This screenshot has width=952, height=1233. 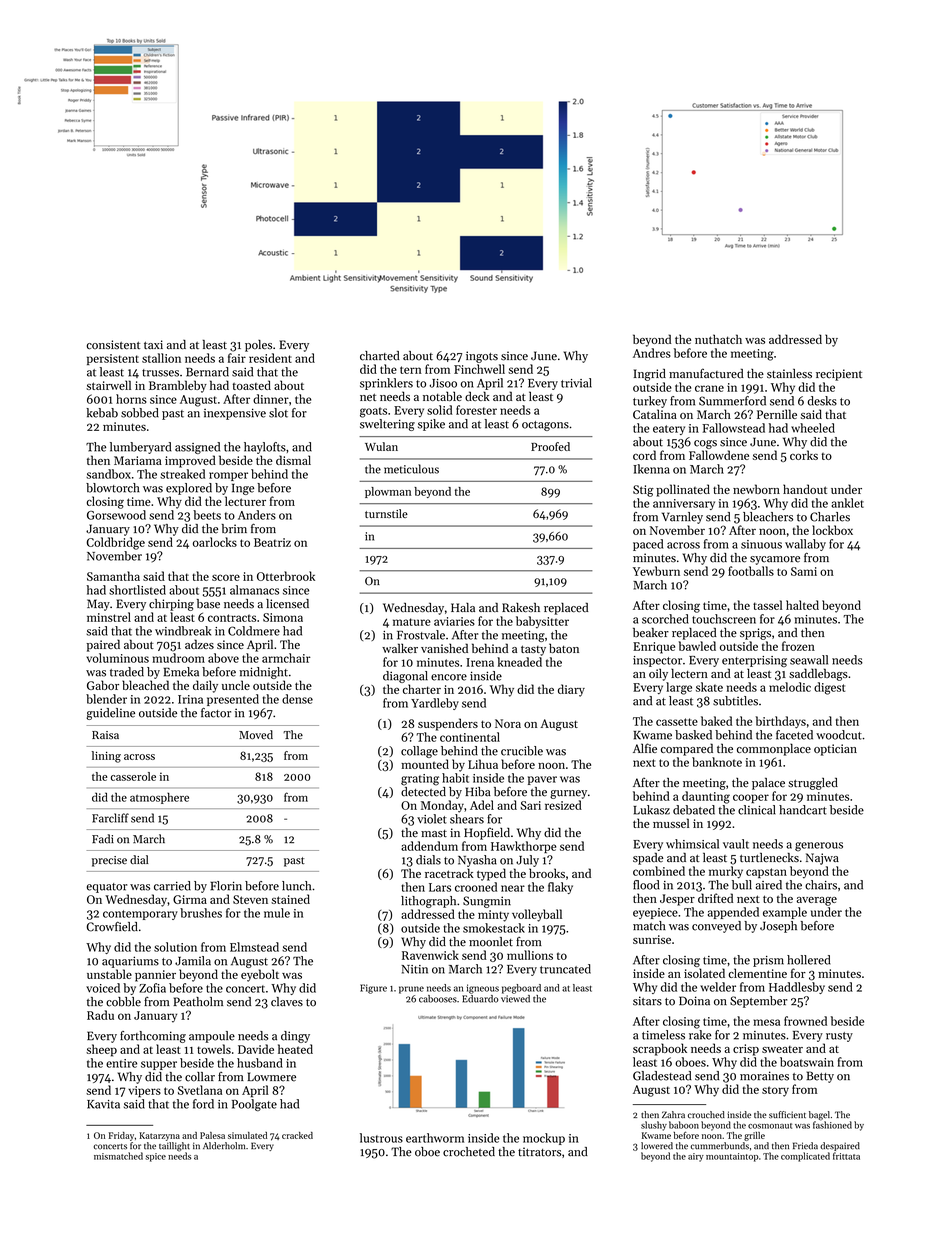 I want to click on brushes, so click(x=201, y=913).
